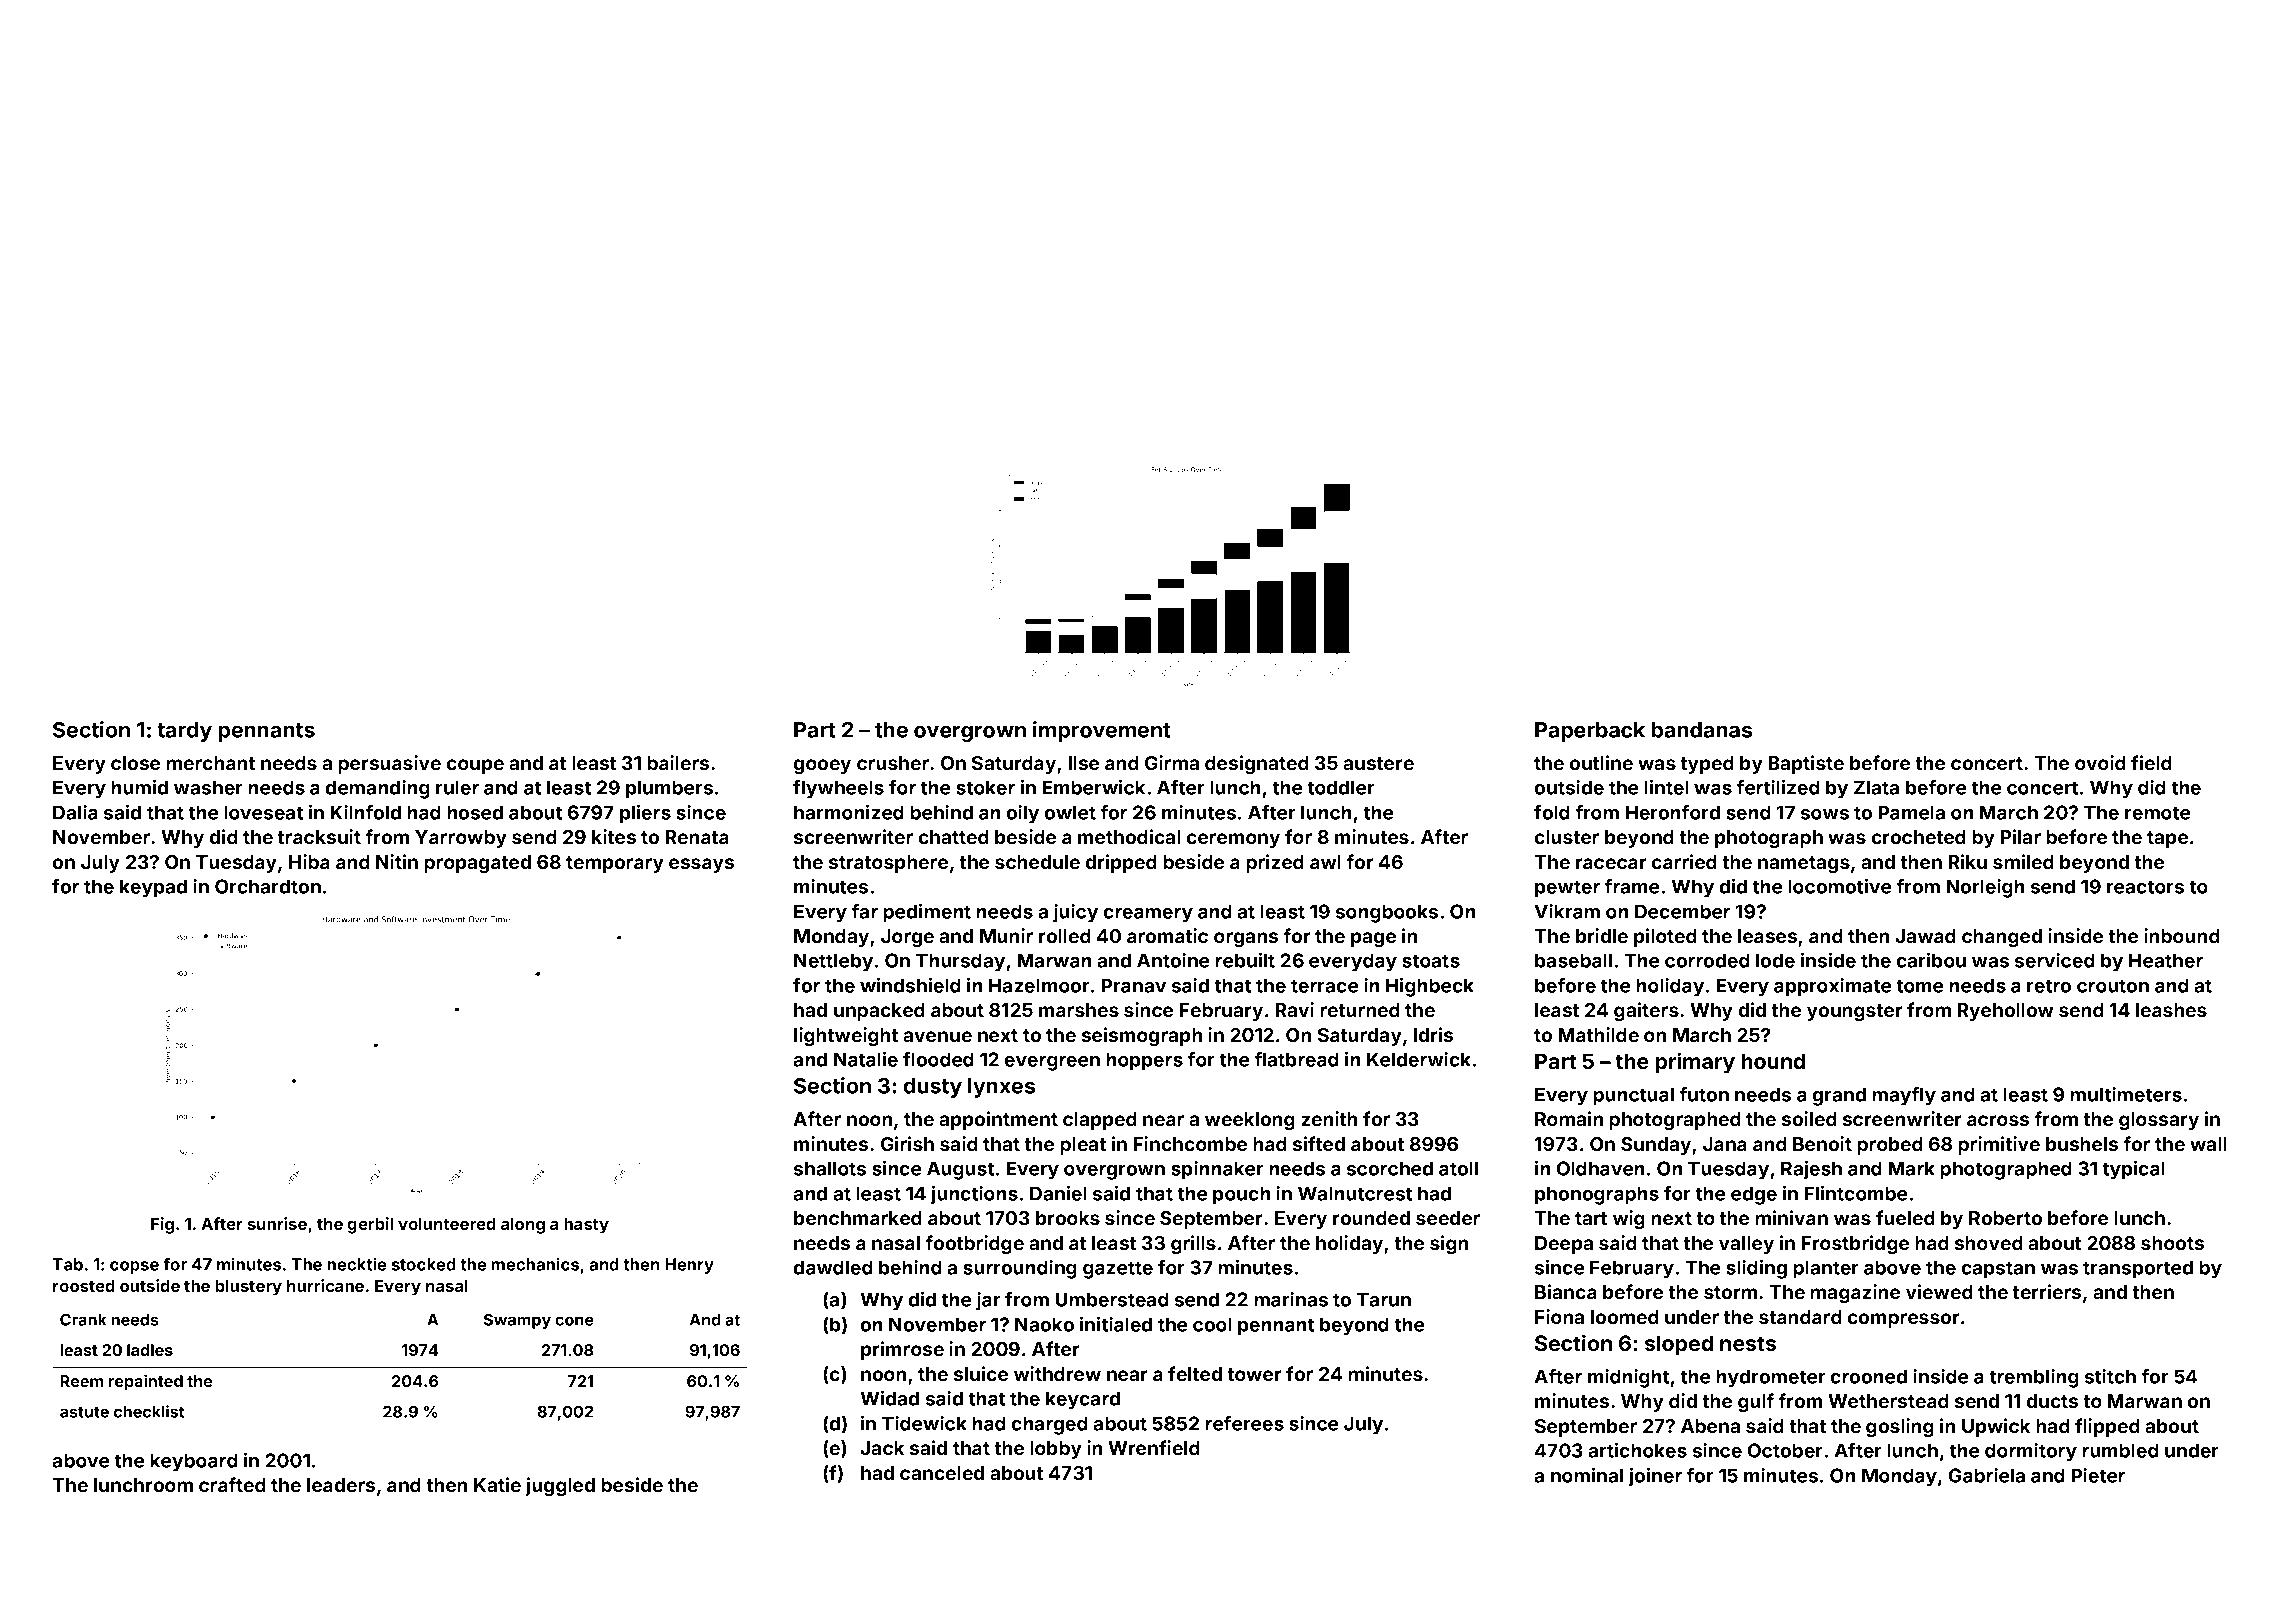 The width and height of the document is (2282, 1614). Describe the element at coordinates (232, 1484) in the document. I see `crafted` at that location.
